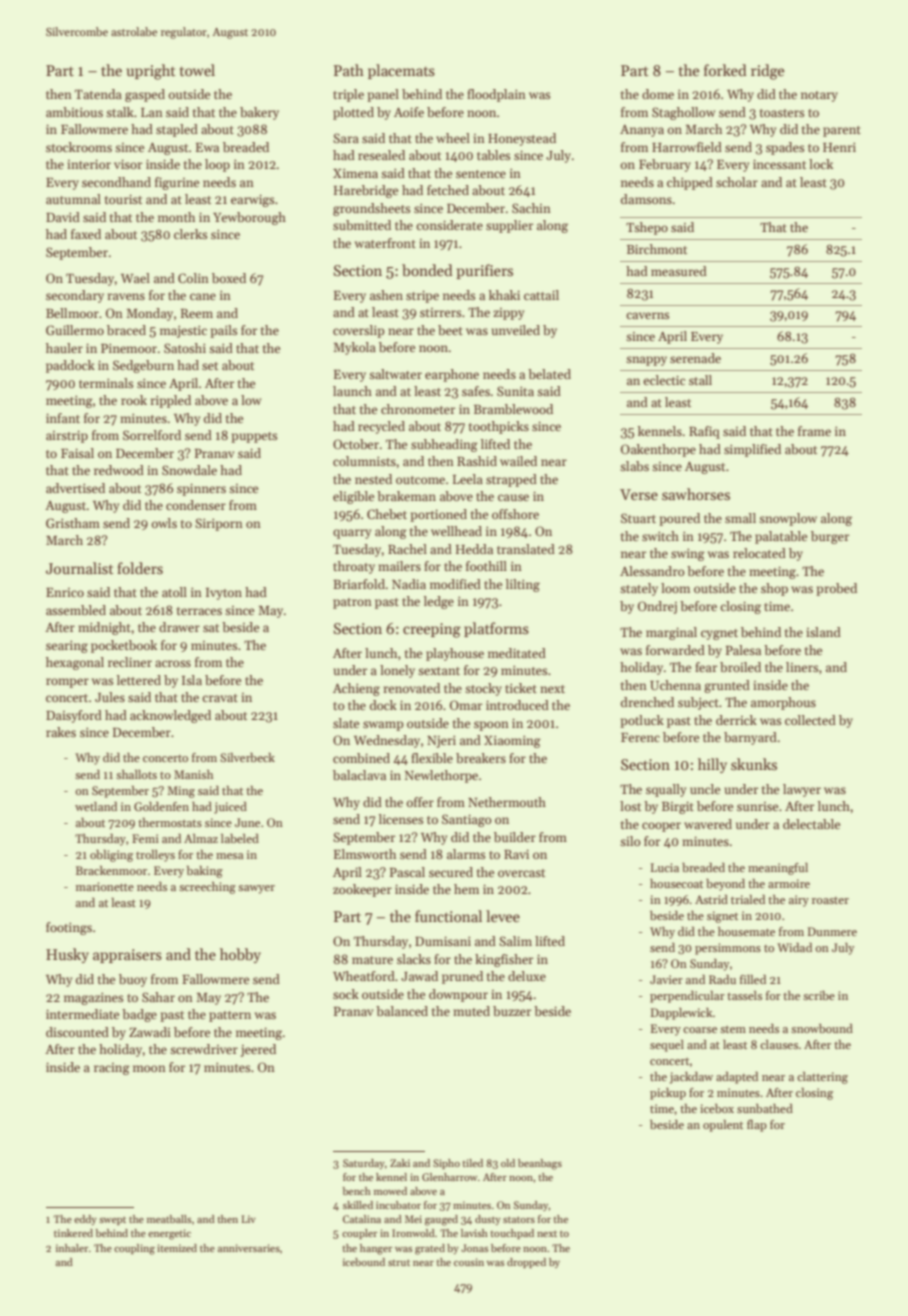 The height and width of the screenshot is (1316, 908). What do you see at coordinates (359, 775) in the screenshot?
I see `balaclava` at bounding box center [359, 775].
